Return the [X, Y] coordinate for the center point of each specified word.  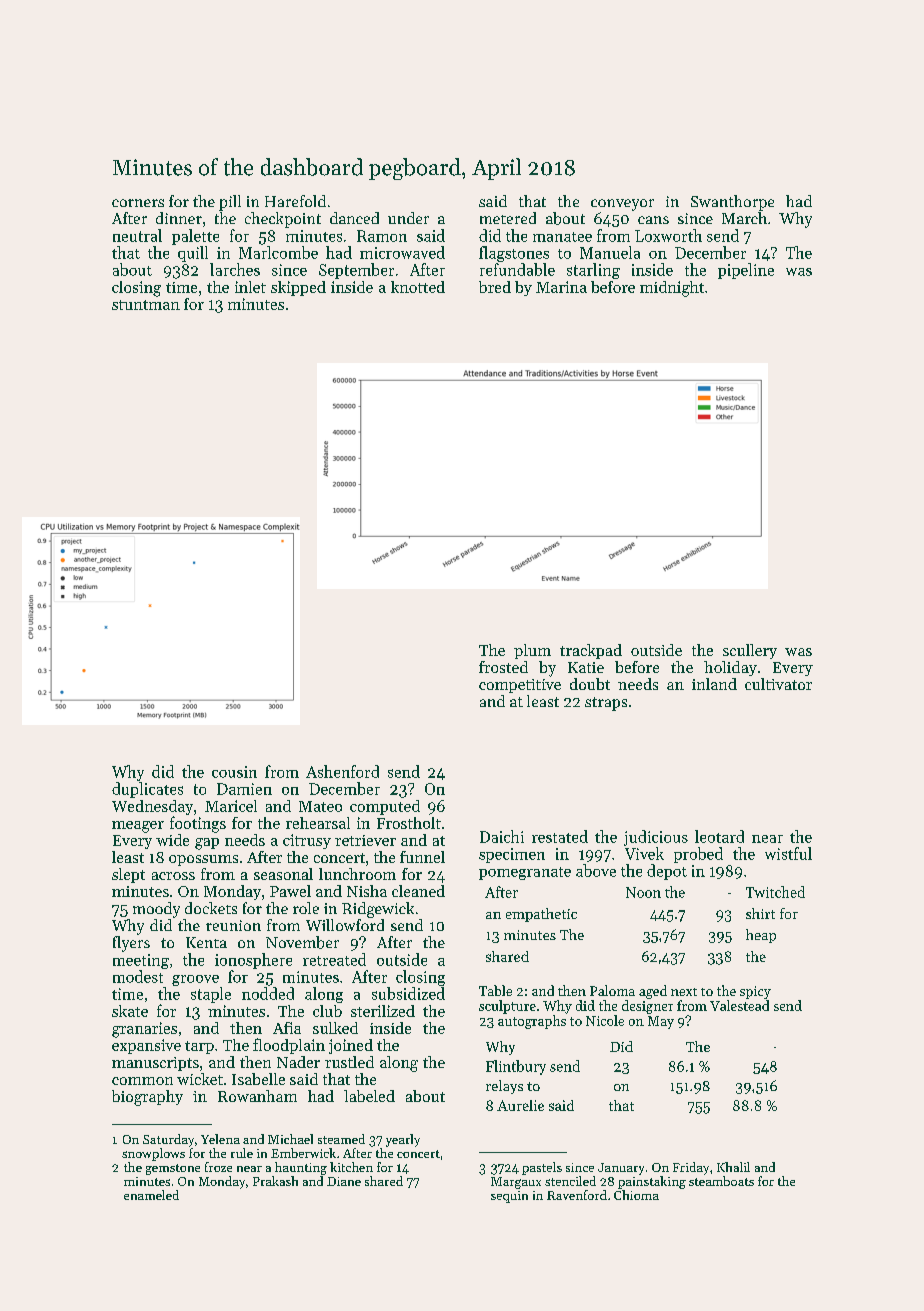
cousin [234, 772]
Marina [561, 287]
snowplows [153, 1154]
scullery [750, 651]
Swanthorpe [732, 203]
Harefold [295, 201]
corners [138, 203]
